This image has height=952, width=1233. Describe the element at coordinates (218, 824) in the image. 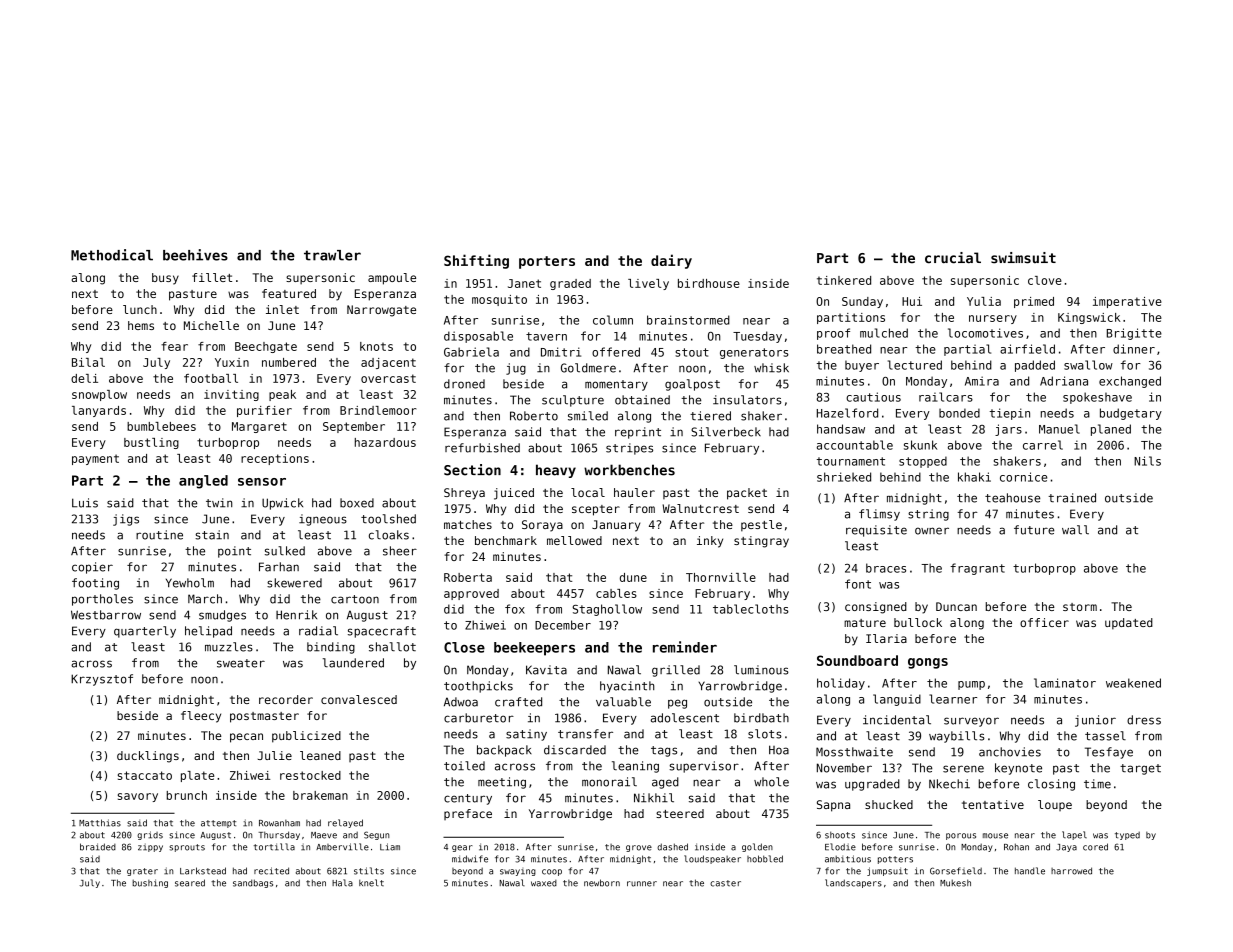

I see `attempt` at that location.
